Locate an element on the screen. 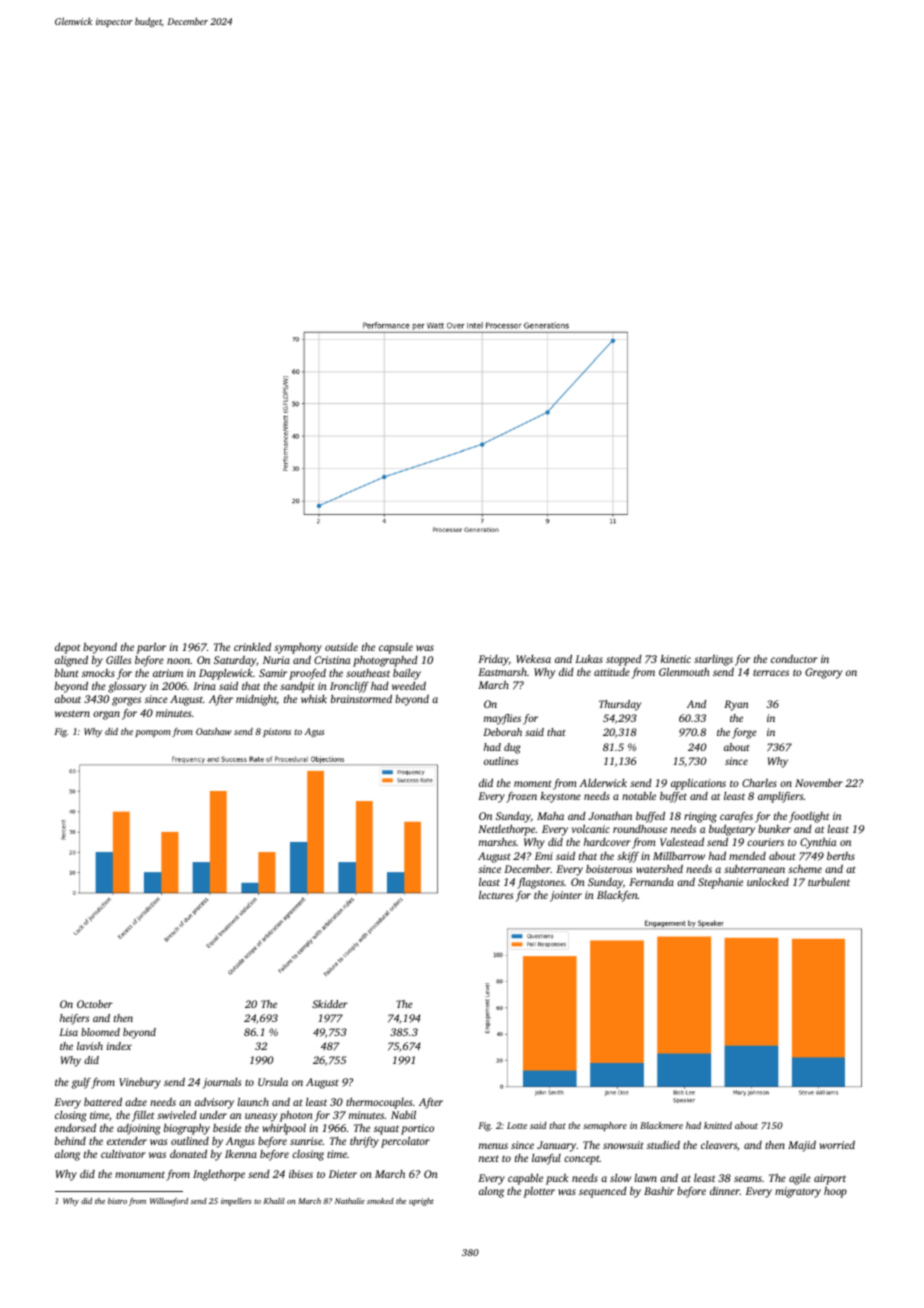 Image resolution: width=924 pixels, height=1308 pixels. mayflies is located at coordinates (502, 719).
